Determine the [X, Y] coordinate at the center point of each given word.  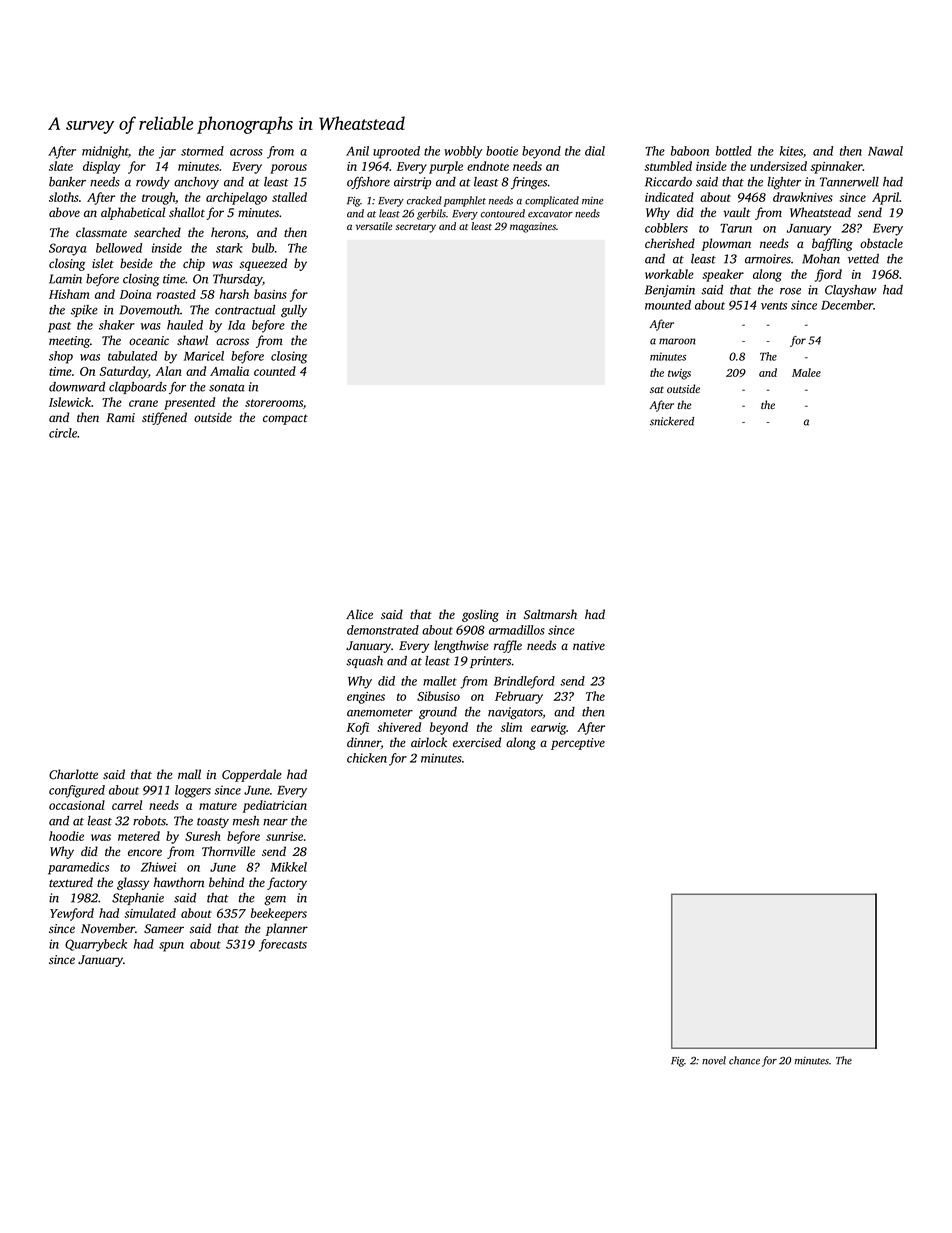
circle [63, 433]
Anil [357, 151]
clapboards [138, 388]
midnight [105, 152]
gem [275, 901]
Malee [806, 372]
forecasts [283, 945]
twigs [679, 374]
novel [714, 1060]
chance [744, 1060]
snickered [672, 421]
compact [285, 419]
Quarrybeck [96, 945]
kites [791, 151]
